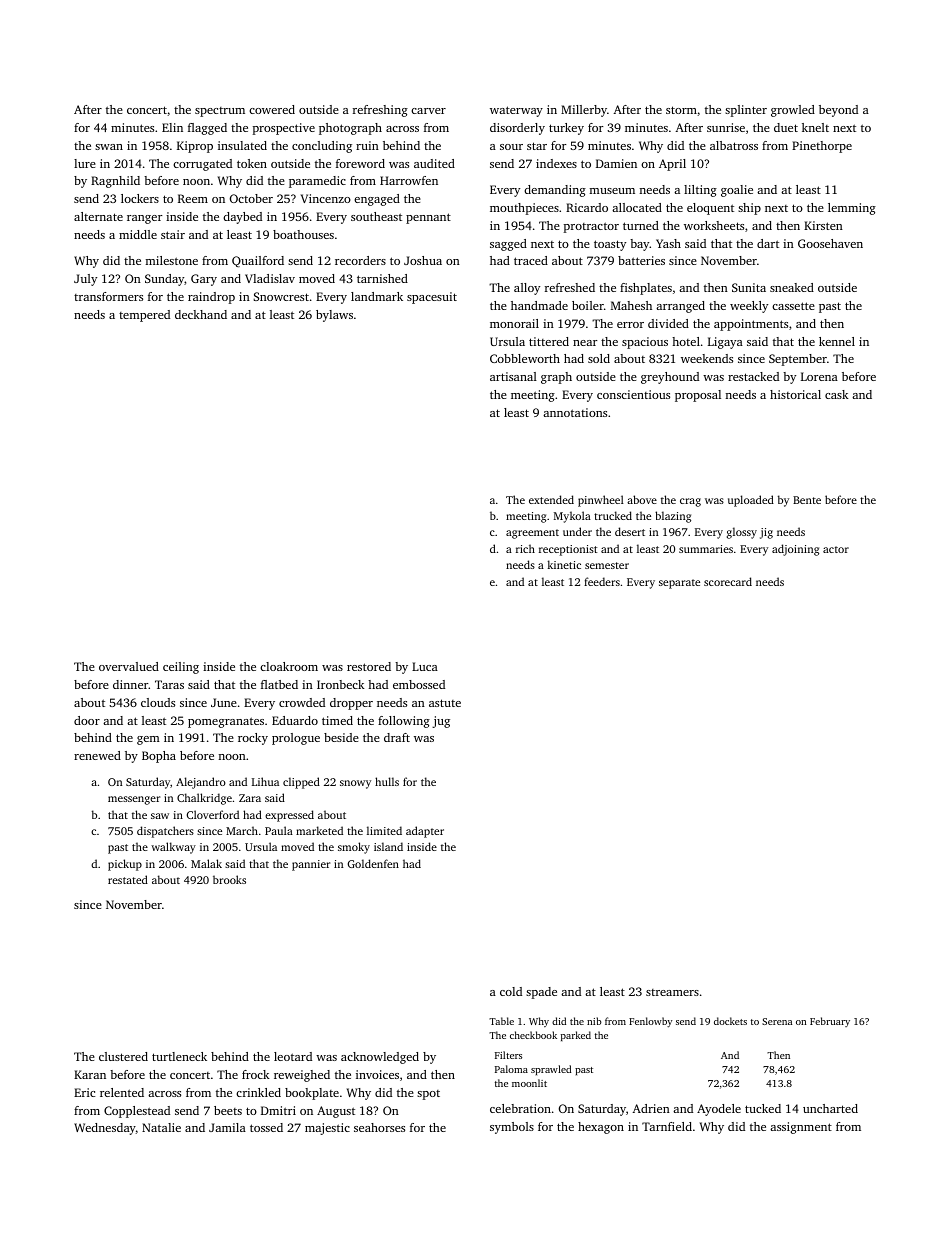 This screenshot has width=952, height=1233. I want to click on relented, so click(122, 1092).
